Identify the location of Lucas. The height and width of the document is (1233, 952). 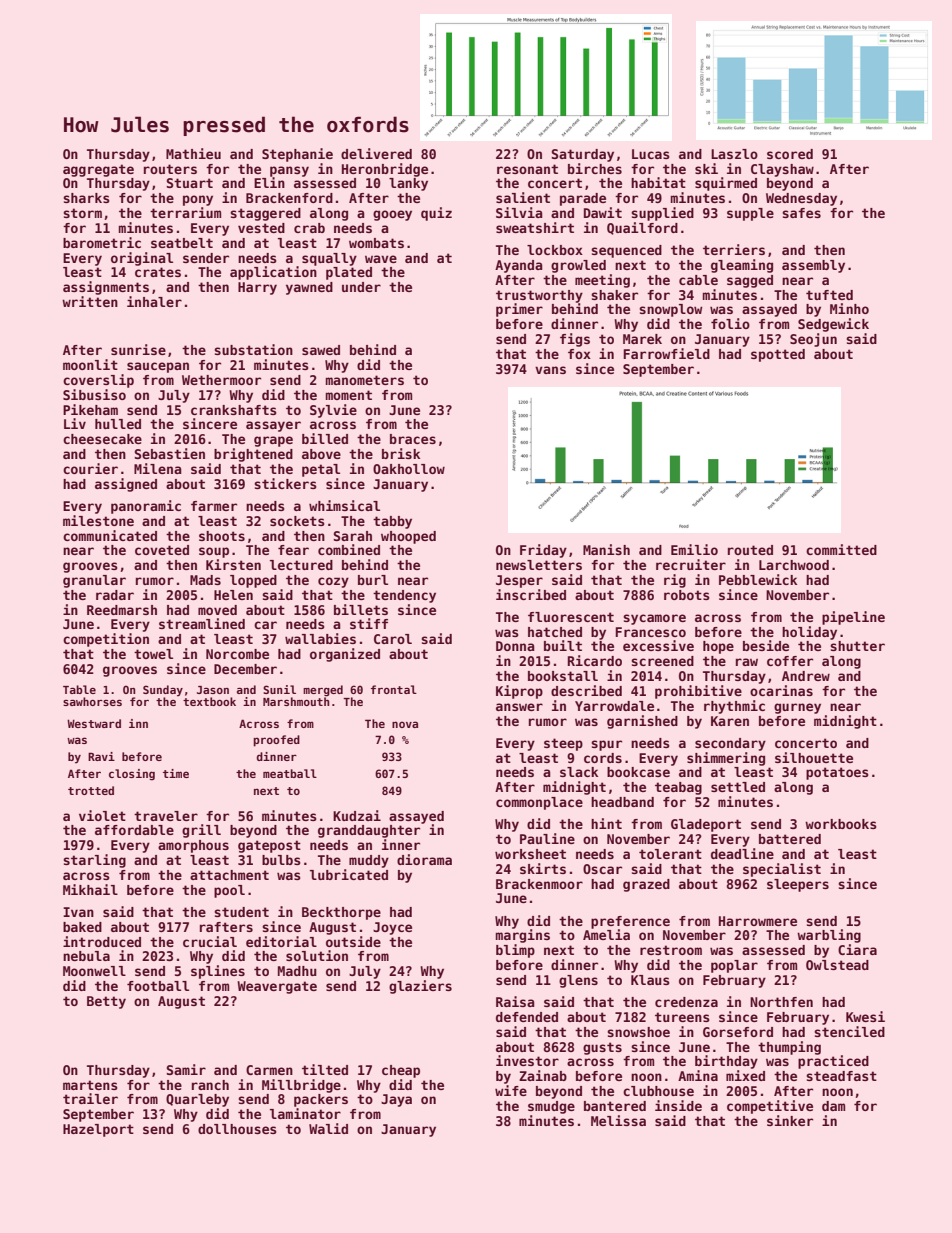
(651, 154).
